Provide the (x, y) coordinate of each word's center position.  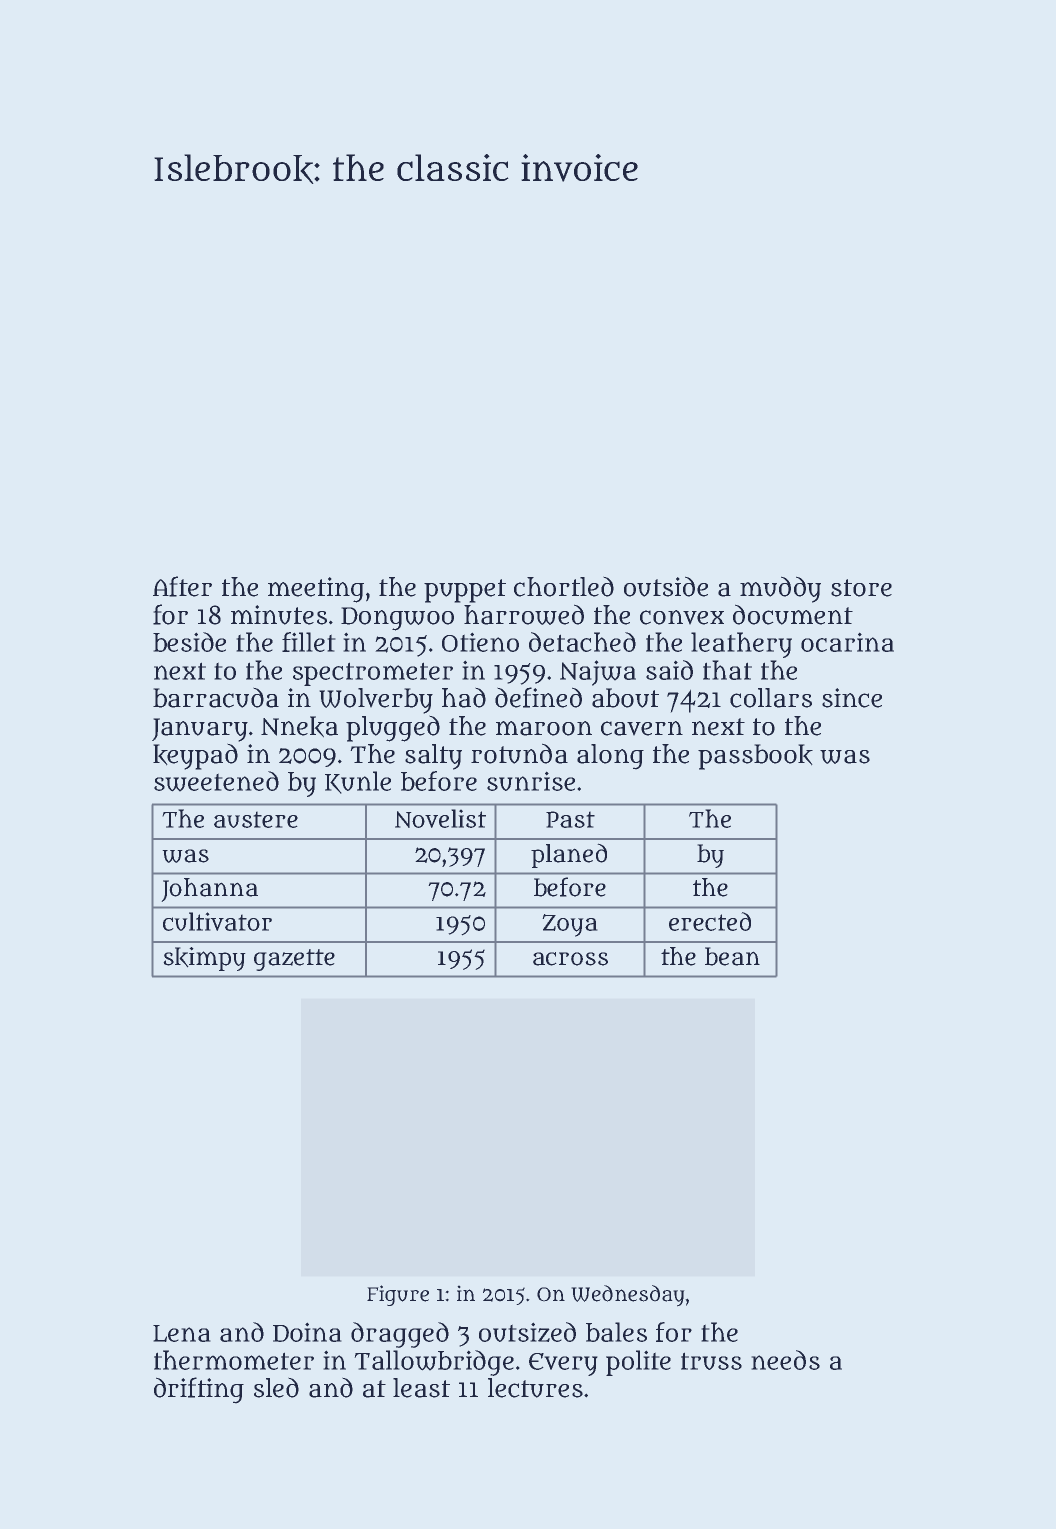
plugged (393, 729)
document (793, 615)
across (570, 959)
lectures (535, 1388)
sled (276, 1388)
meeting (316, 590)
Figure (398, 1295)
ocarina (847, 642)
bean (732, 956)
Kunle (358, 782)
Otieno (480, 642)
